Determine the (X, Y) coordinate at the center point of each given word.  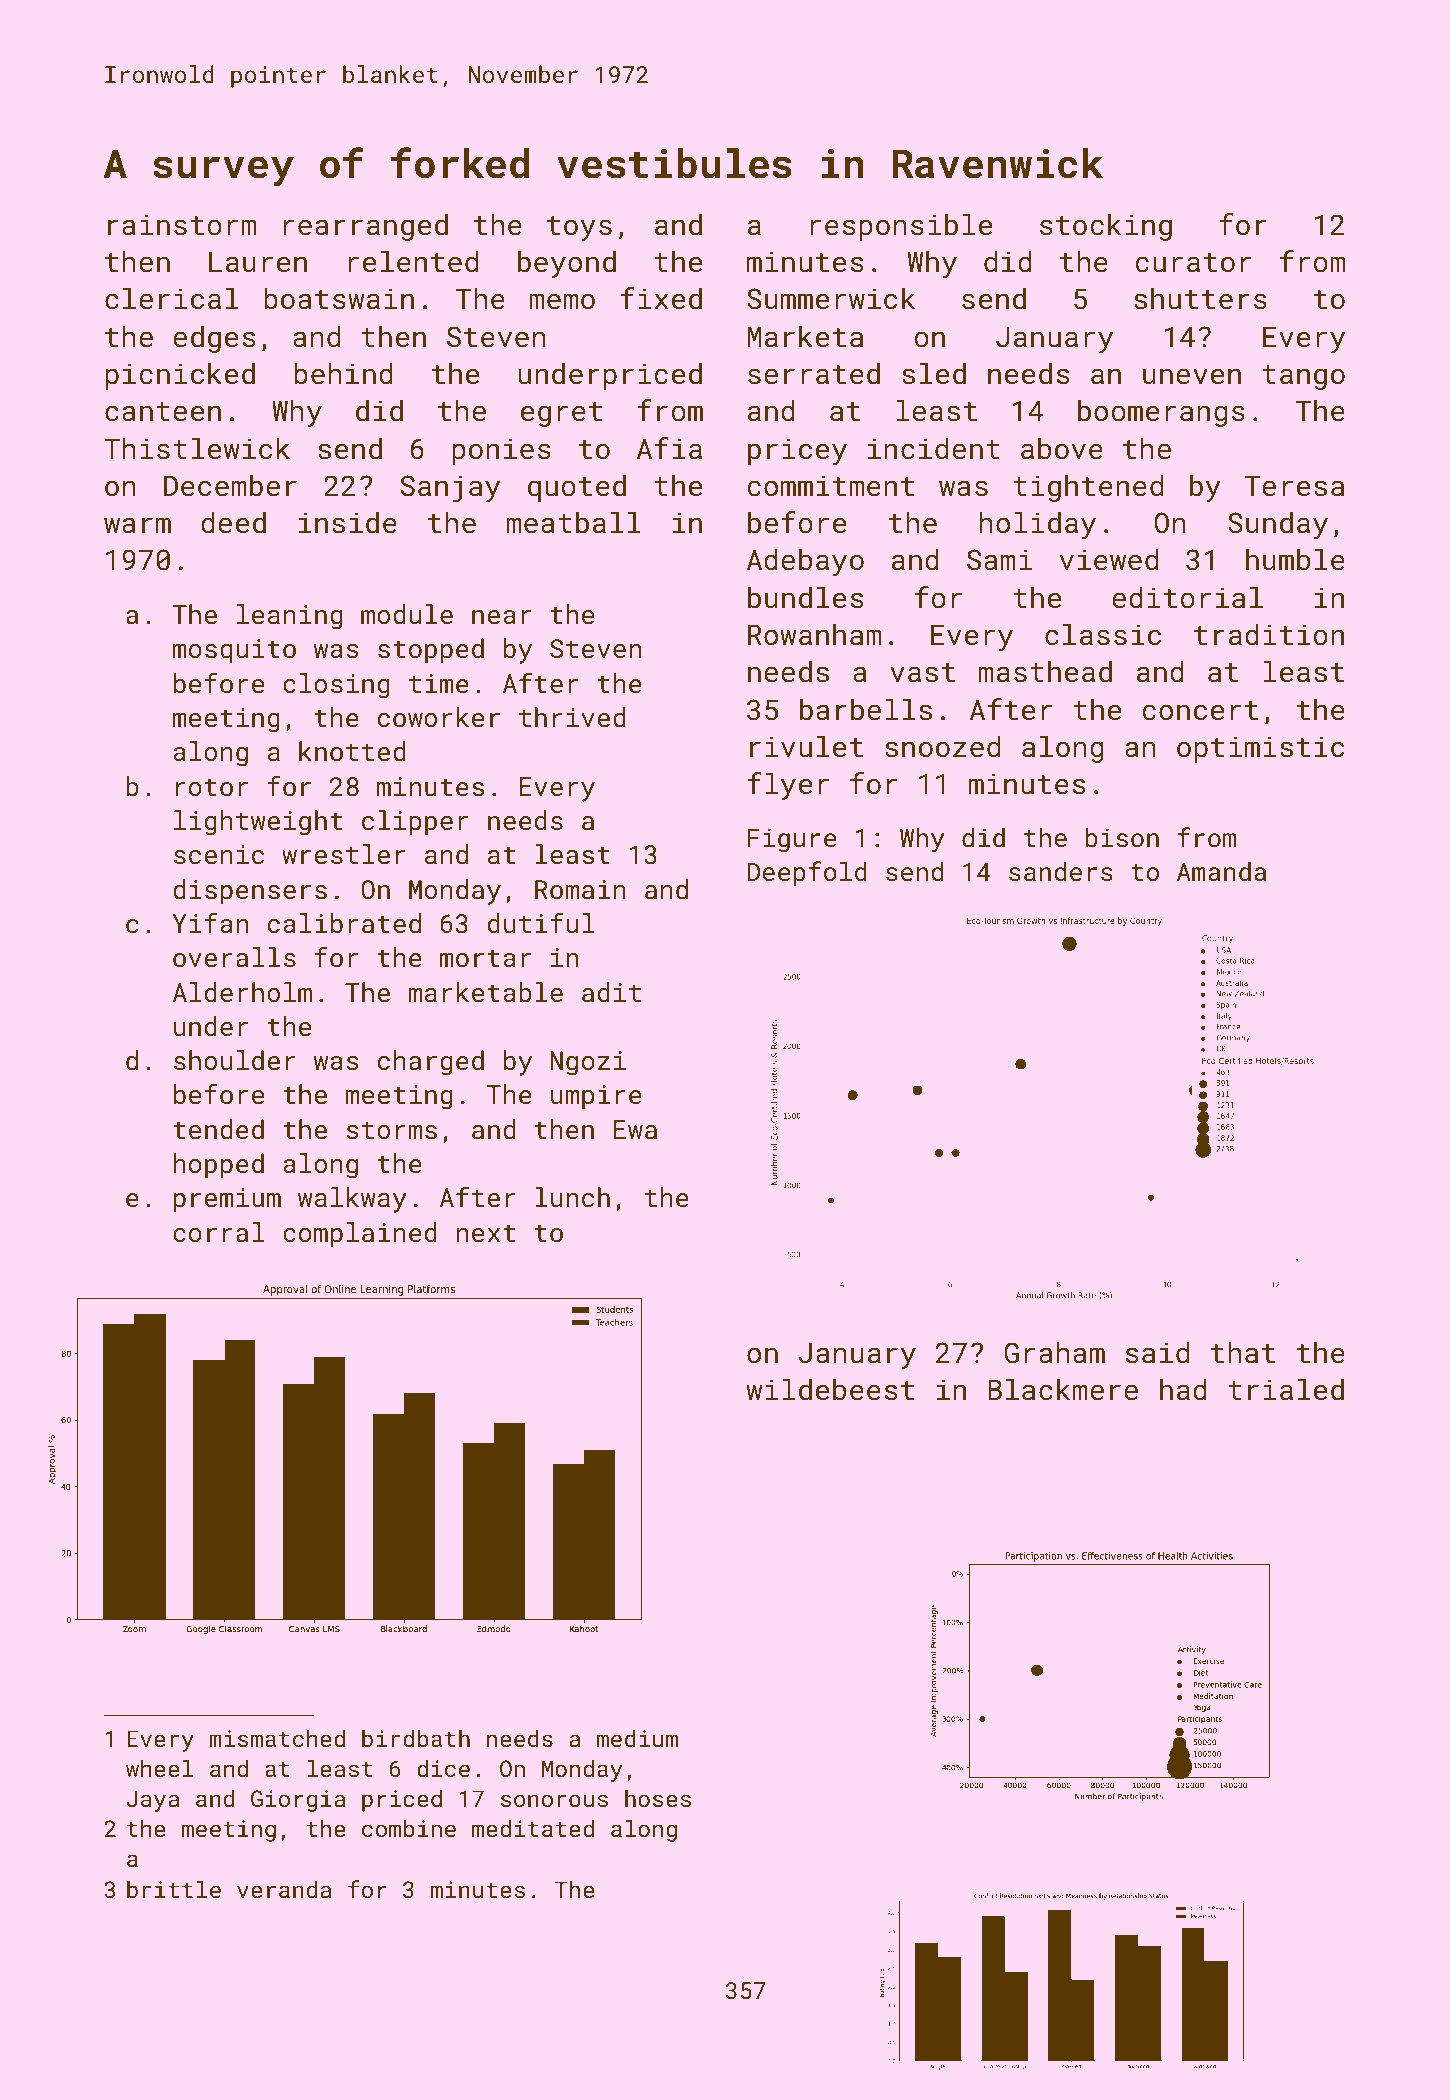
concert (1200, 711)
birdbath (416, 1738)
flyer (788, 786)
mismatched (277, 1738)
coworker (439, 717)
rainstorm (182, 225)
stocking (1106, 227)
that (1243, 1352)
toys (579, 228)
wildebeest (830, 1389)
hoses (658, 1798)
